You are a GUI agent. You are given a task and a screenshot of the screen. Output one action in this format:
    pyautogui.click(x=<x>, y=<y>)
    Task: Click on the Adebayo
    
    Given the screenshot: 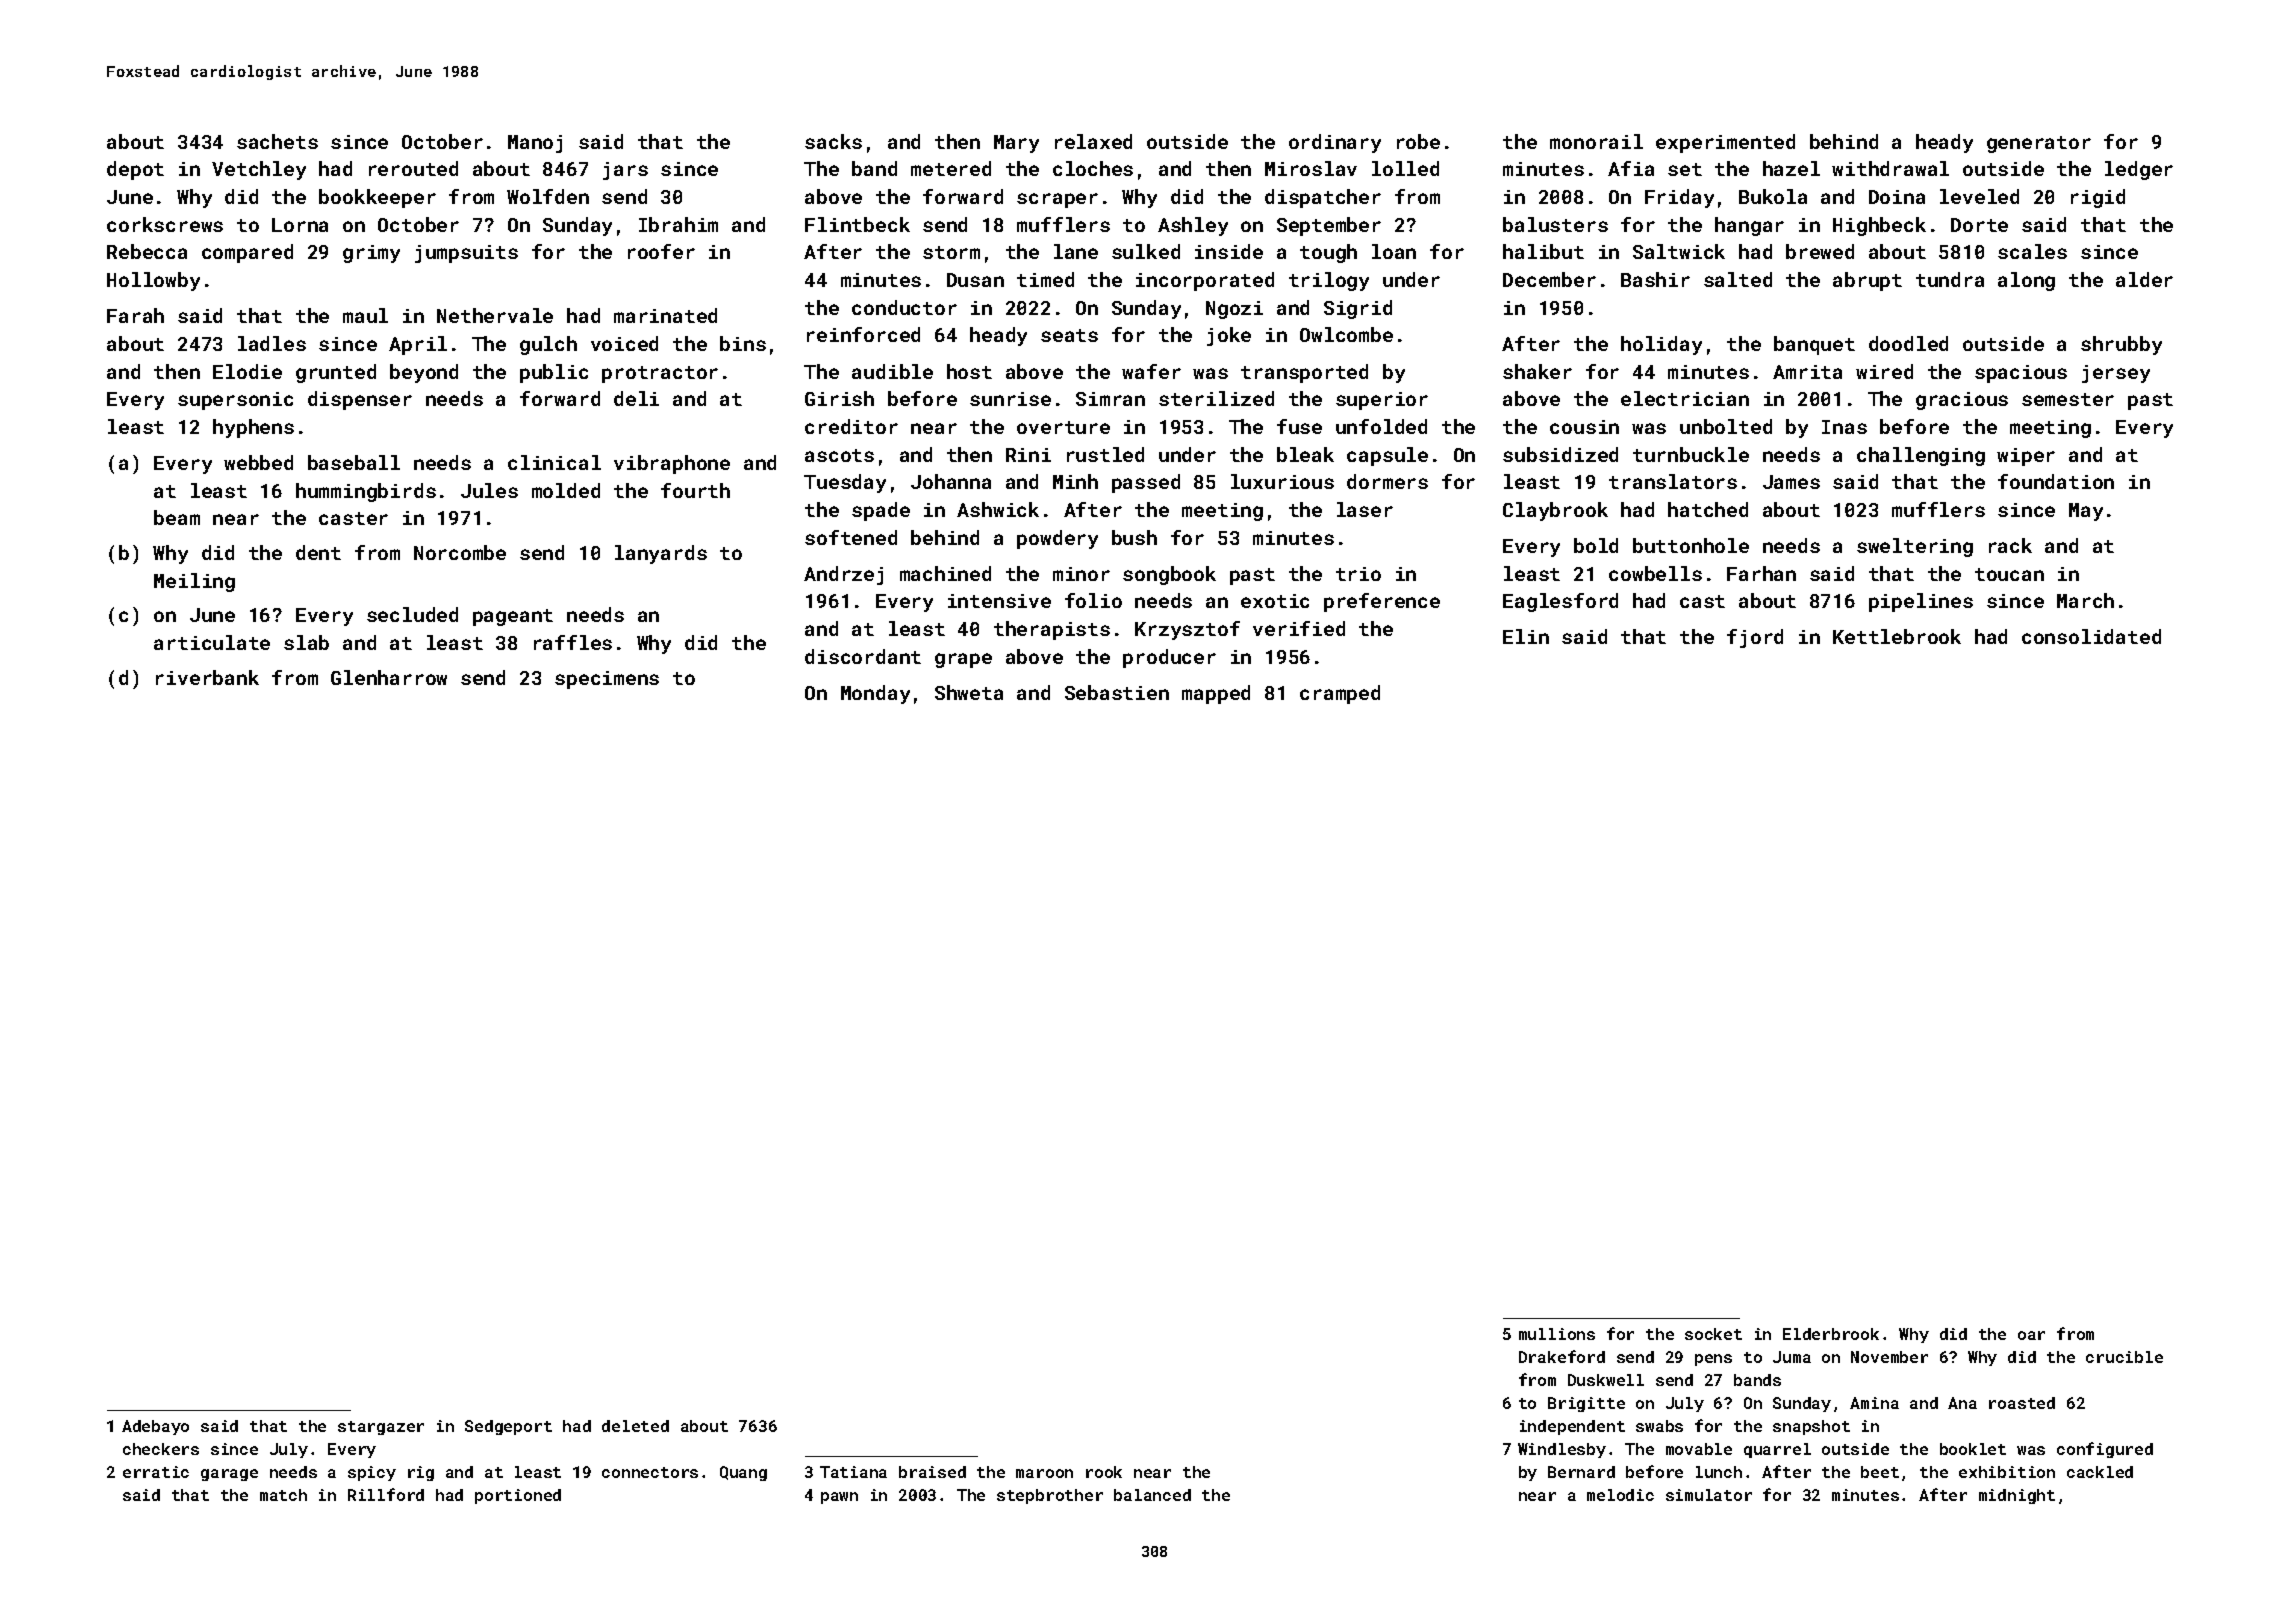 What is the action you would take?
    pyautogui.click(x=155, y=1427)
